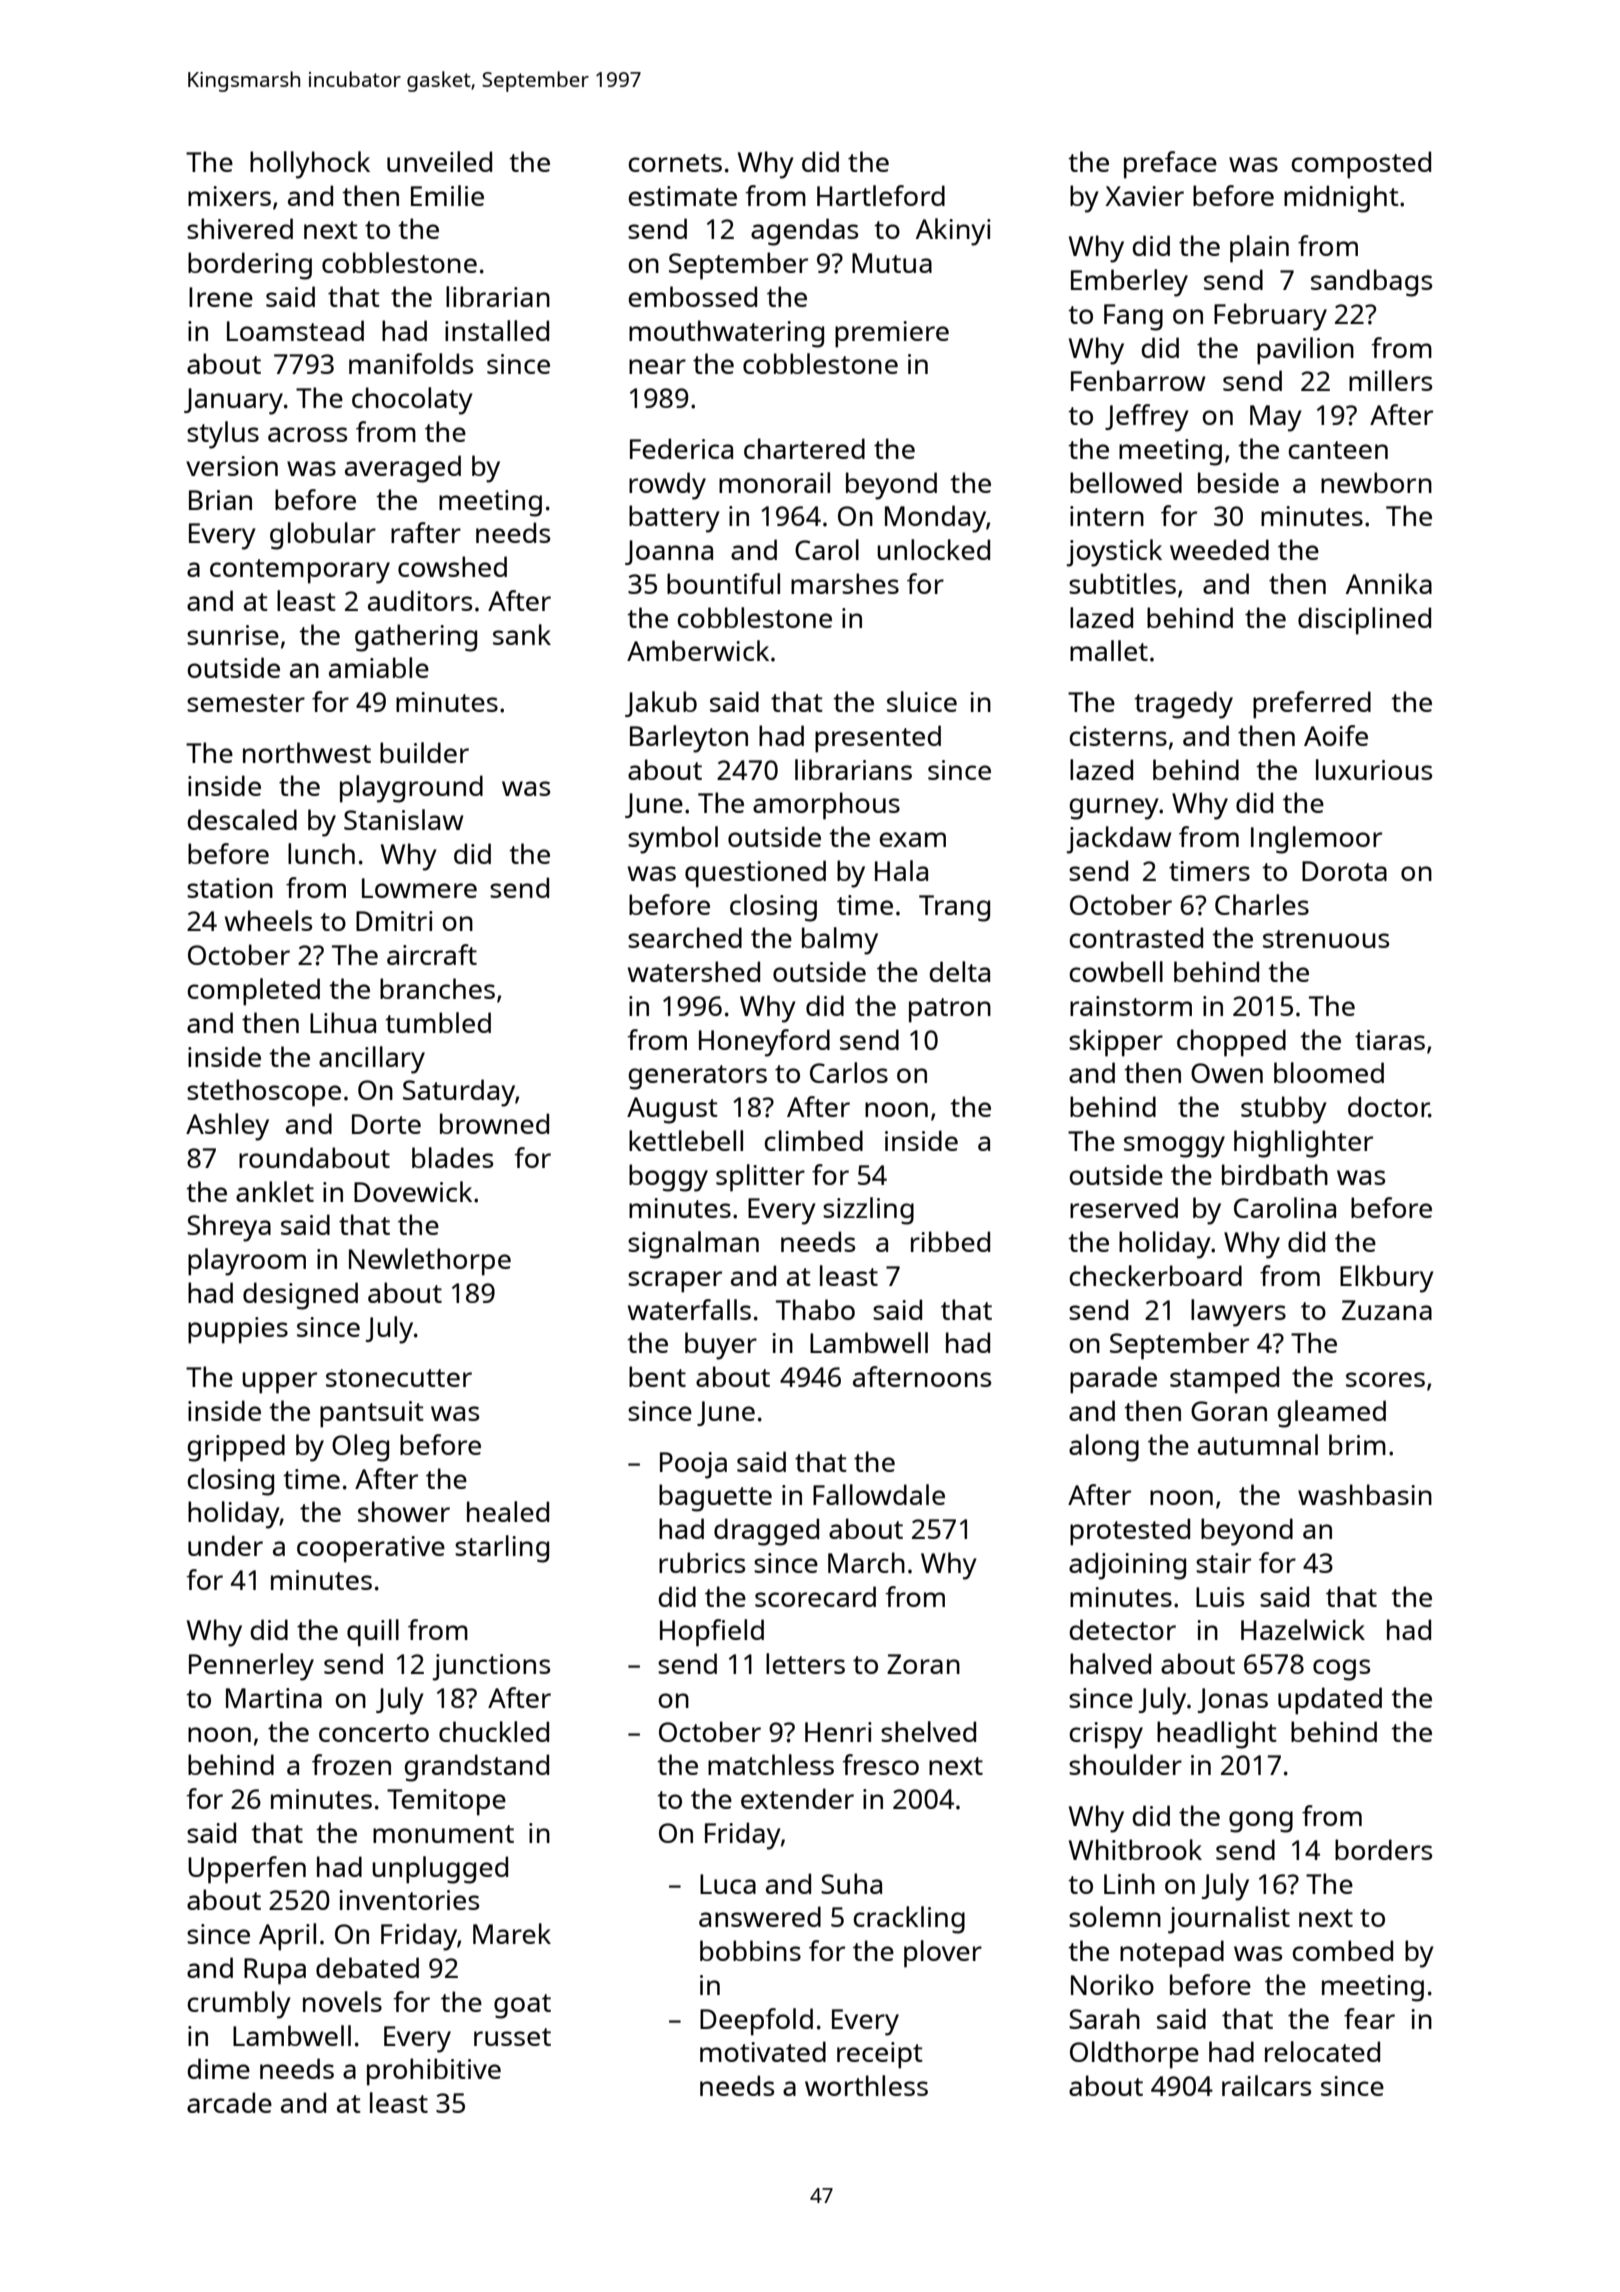  Describe the element at coordinates (1124, 1207) in the page. I see `reserved` at that location.
